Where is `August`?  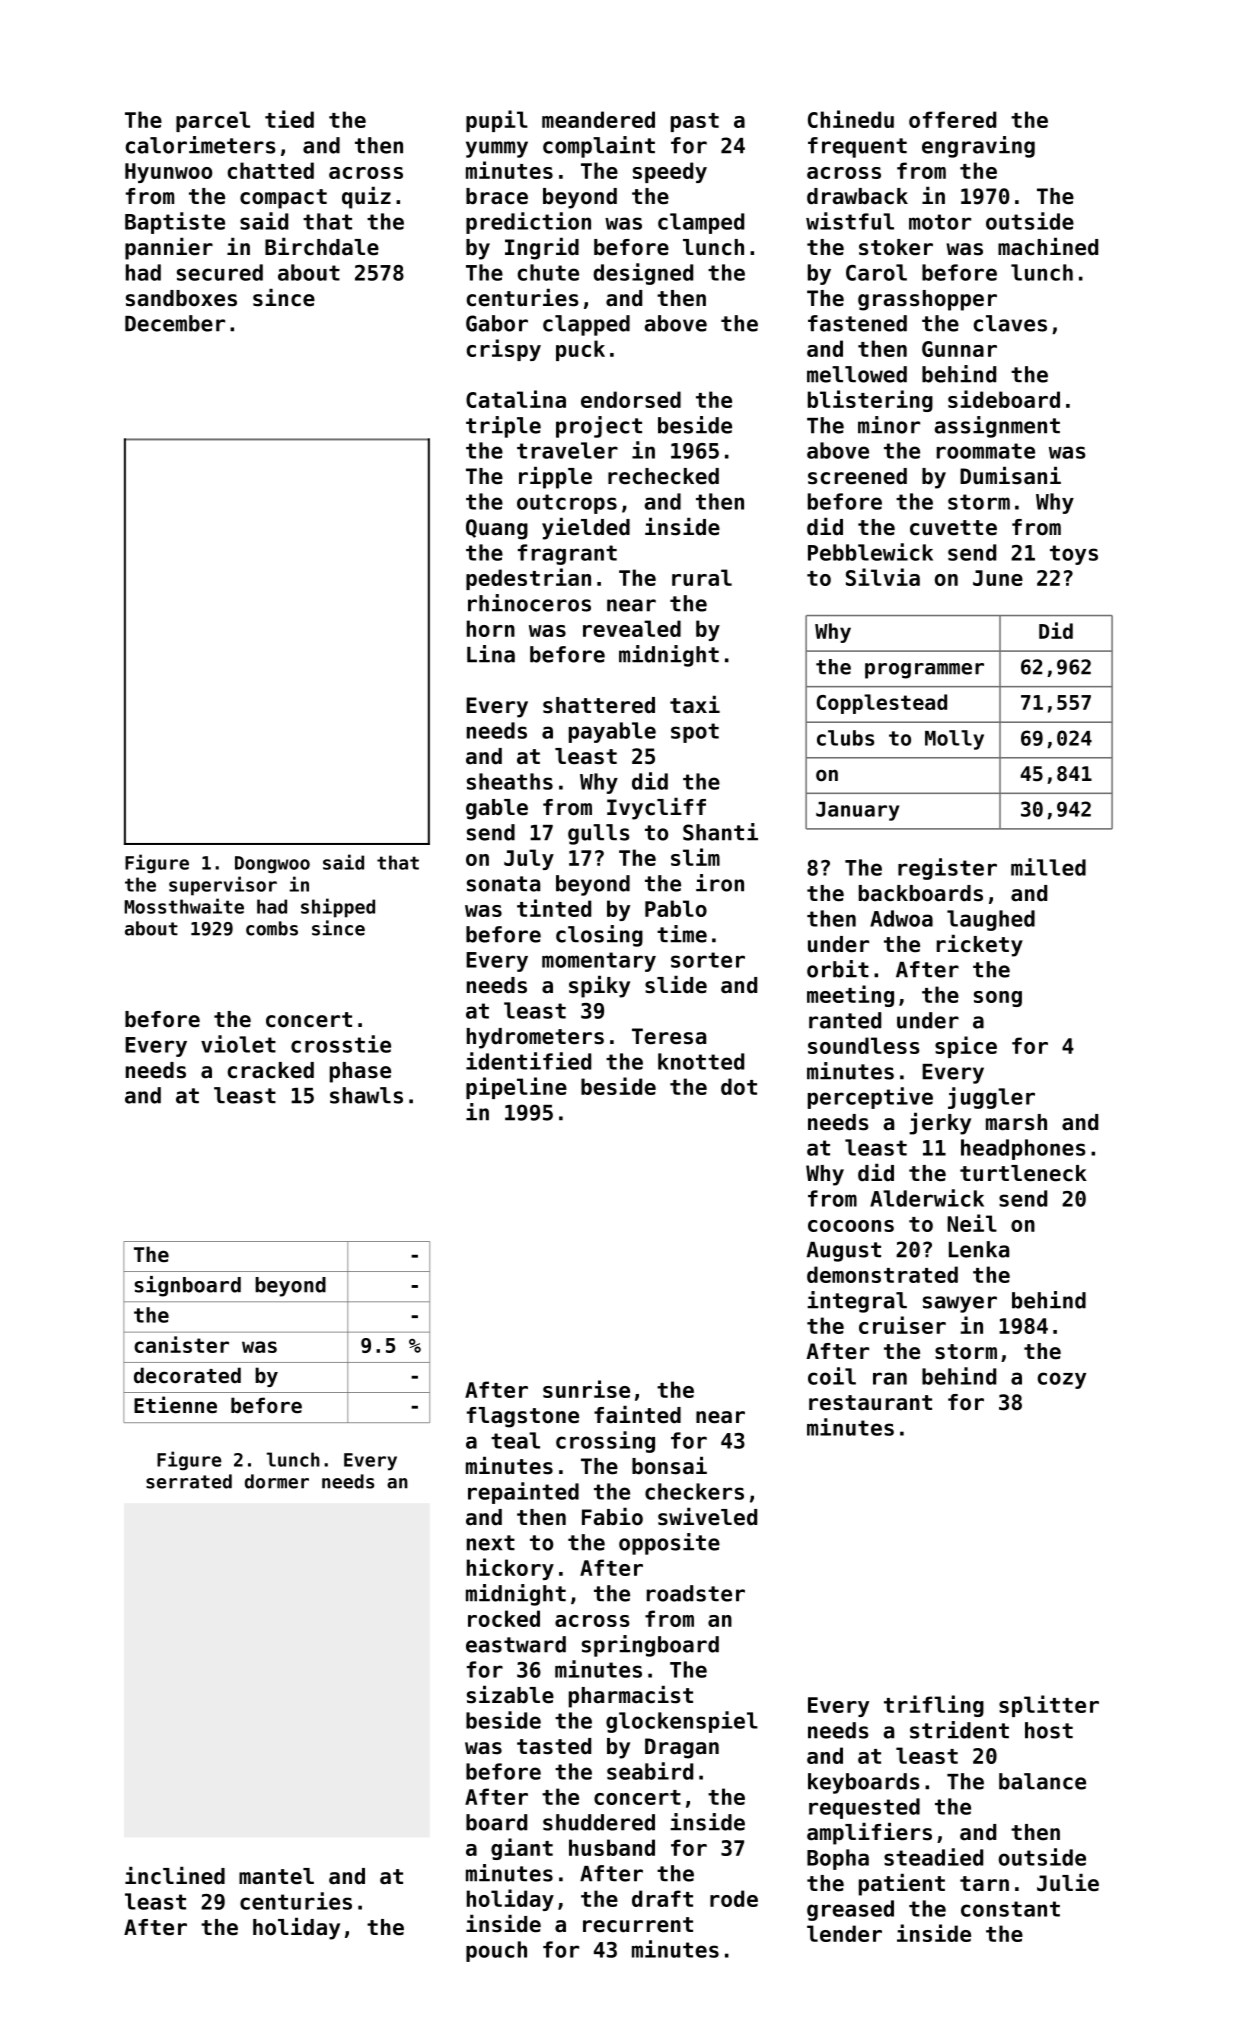
August is located at coordinates (844, 1252).
